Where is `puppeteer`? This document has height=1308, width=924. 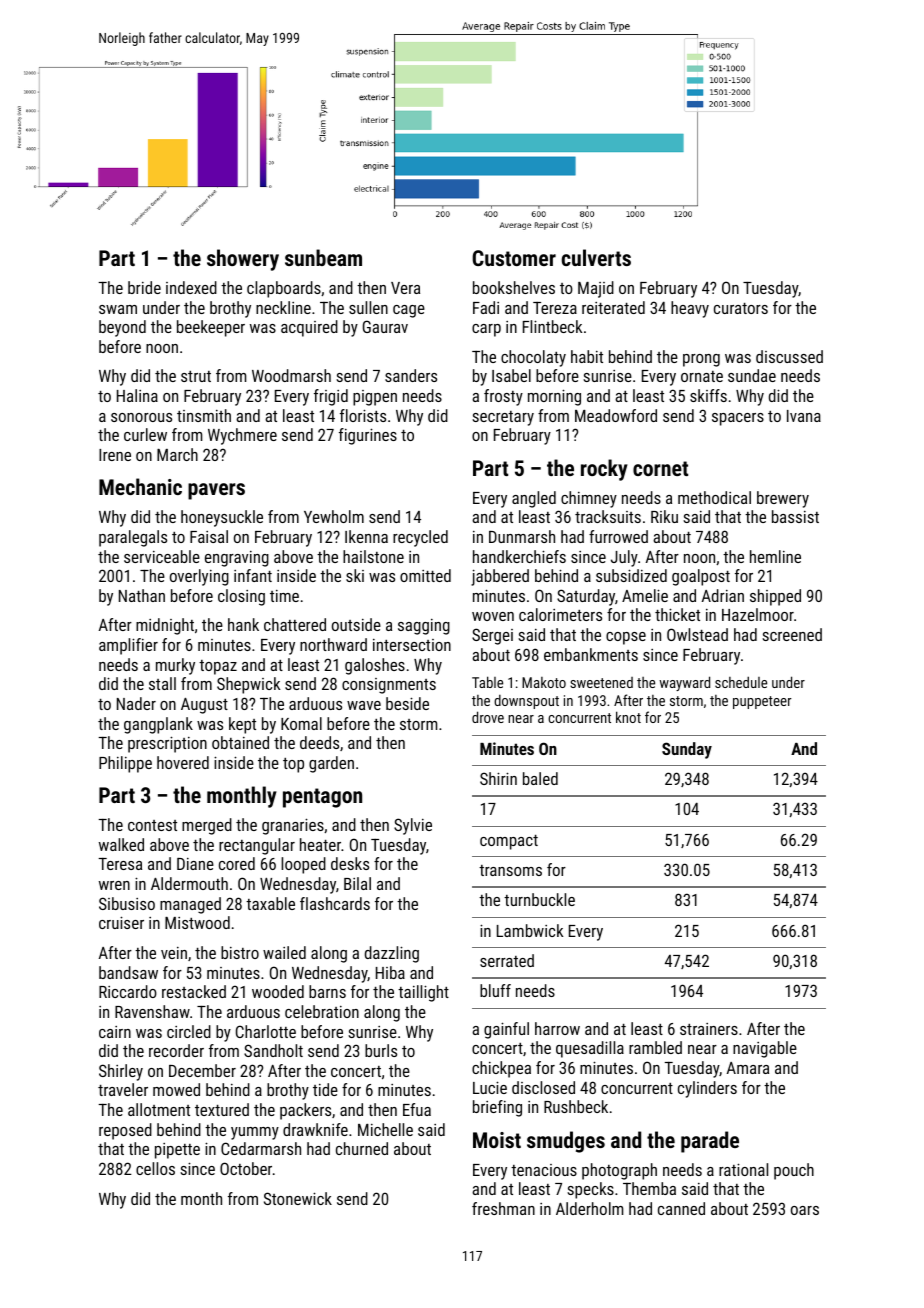 puppeteer is located at coordinates (762, 702).
